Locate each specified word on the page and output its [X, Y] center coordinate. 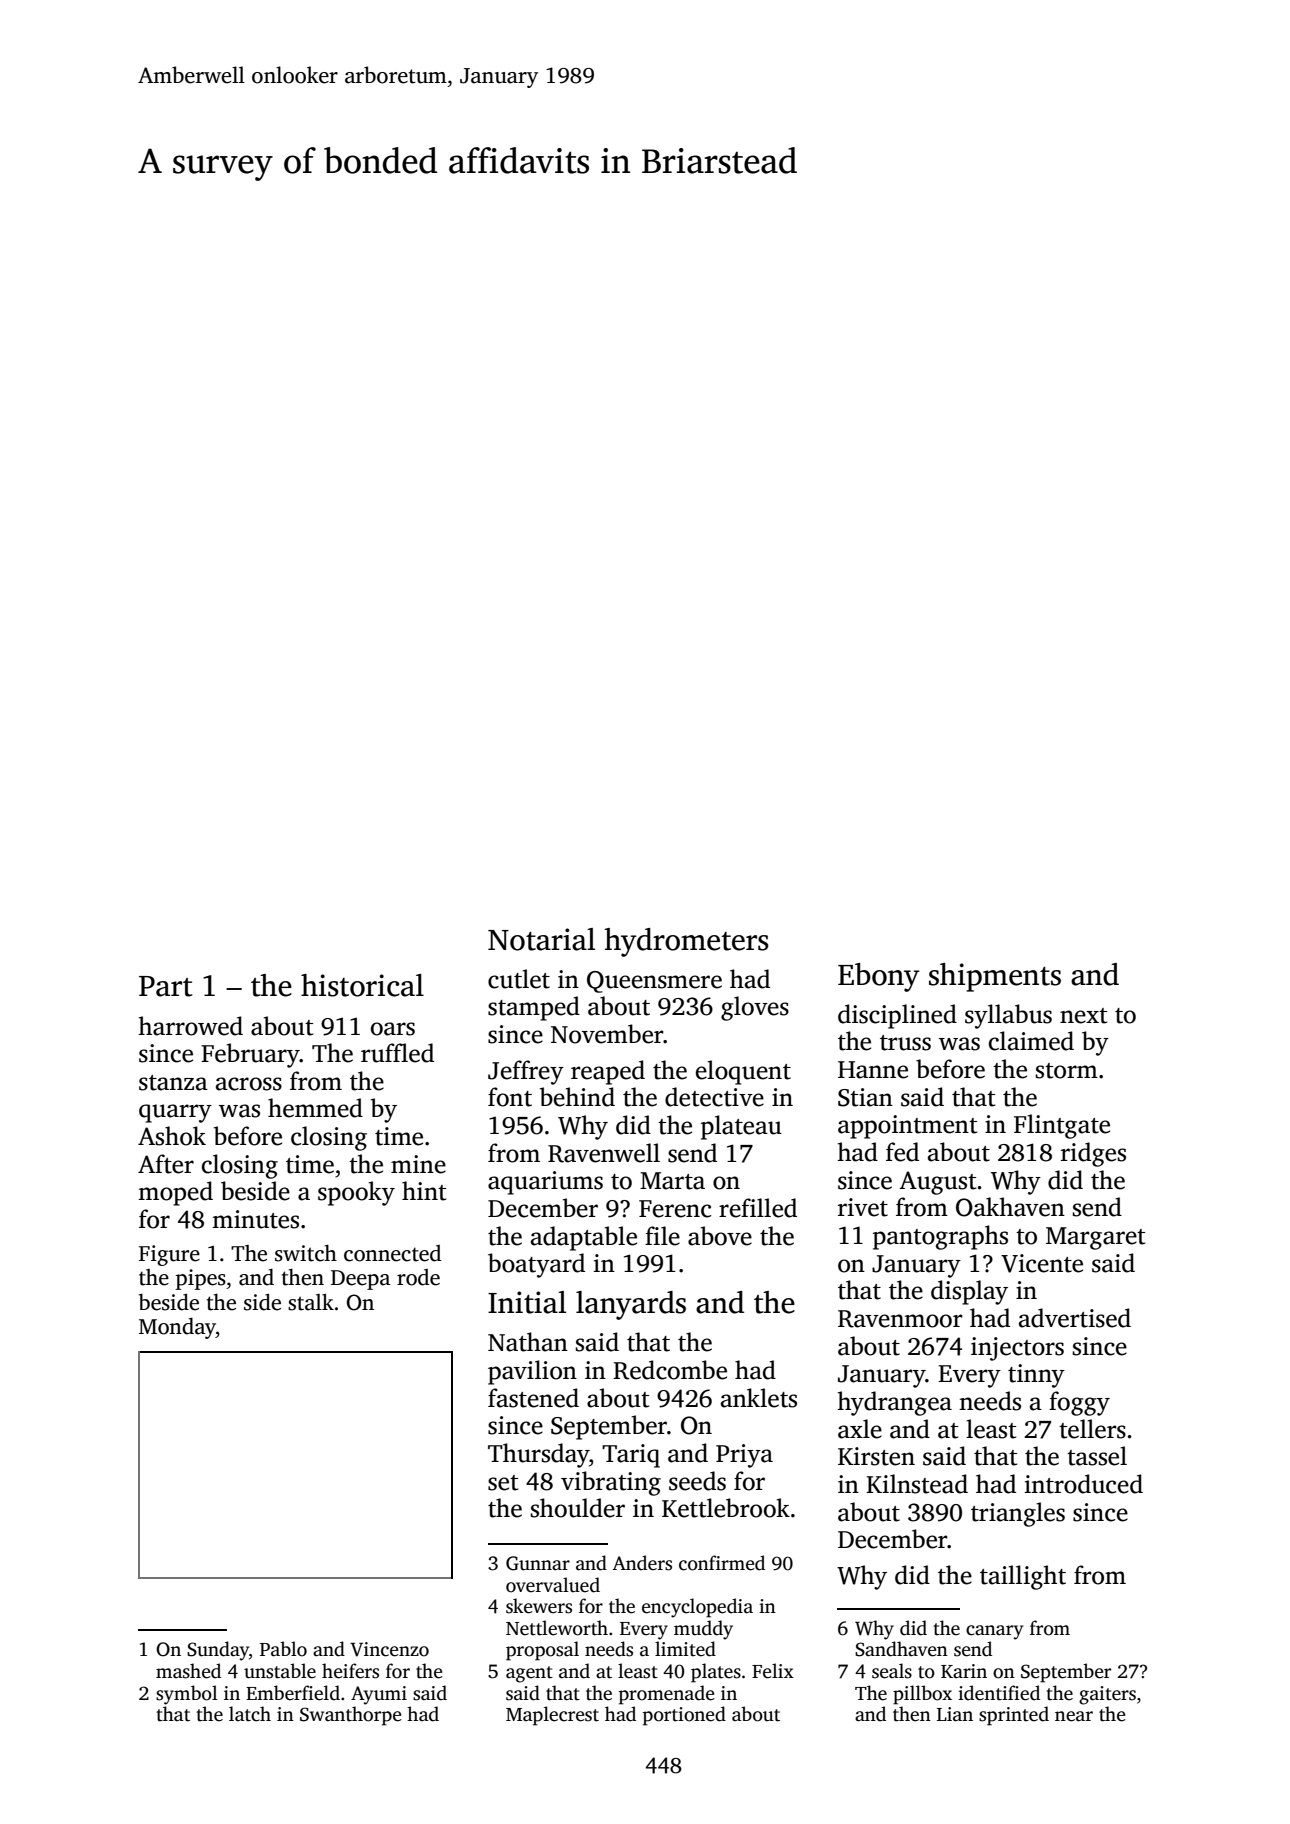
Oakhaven [1010, 1207]
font [510, 1097]
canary [994, 1632]
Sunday [218, 1651]
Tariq [631, 1456]
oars [393, 1029]
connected [392, 1253]
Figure [169, 1255]
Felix [773, 1671]
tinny [1036, 1376]
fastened [533, 1398]
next [1083, 1016]
